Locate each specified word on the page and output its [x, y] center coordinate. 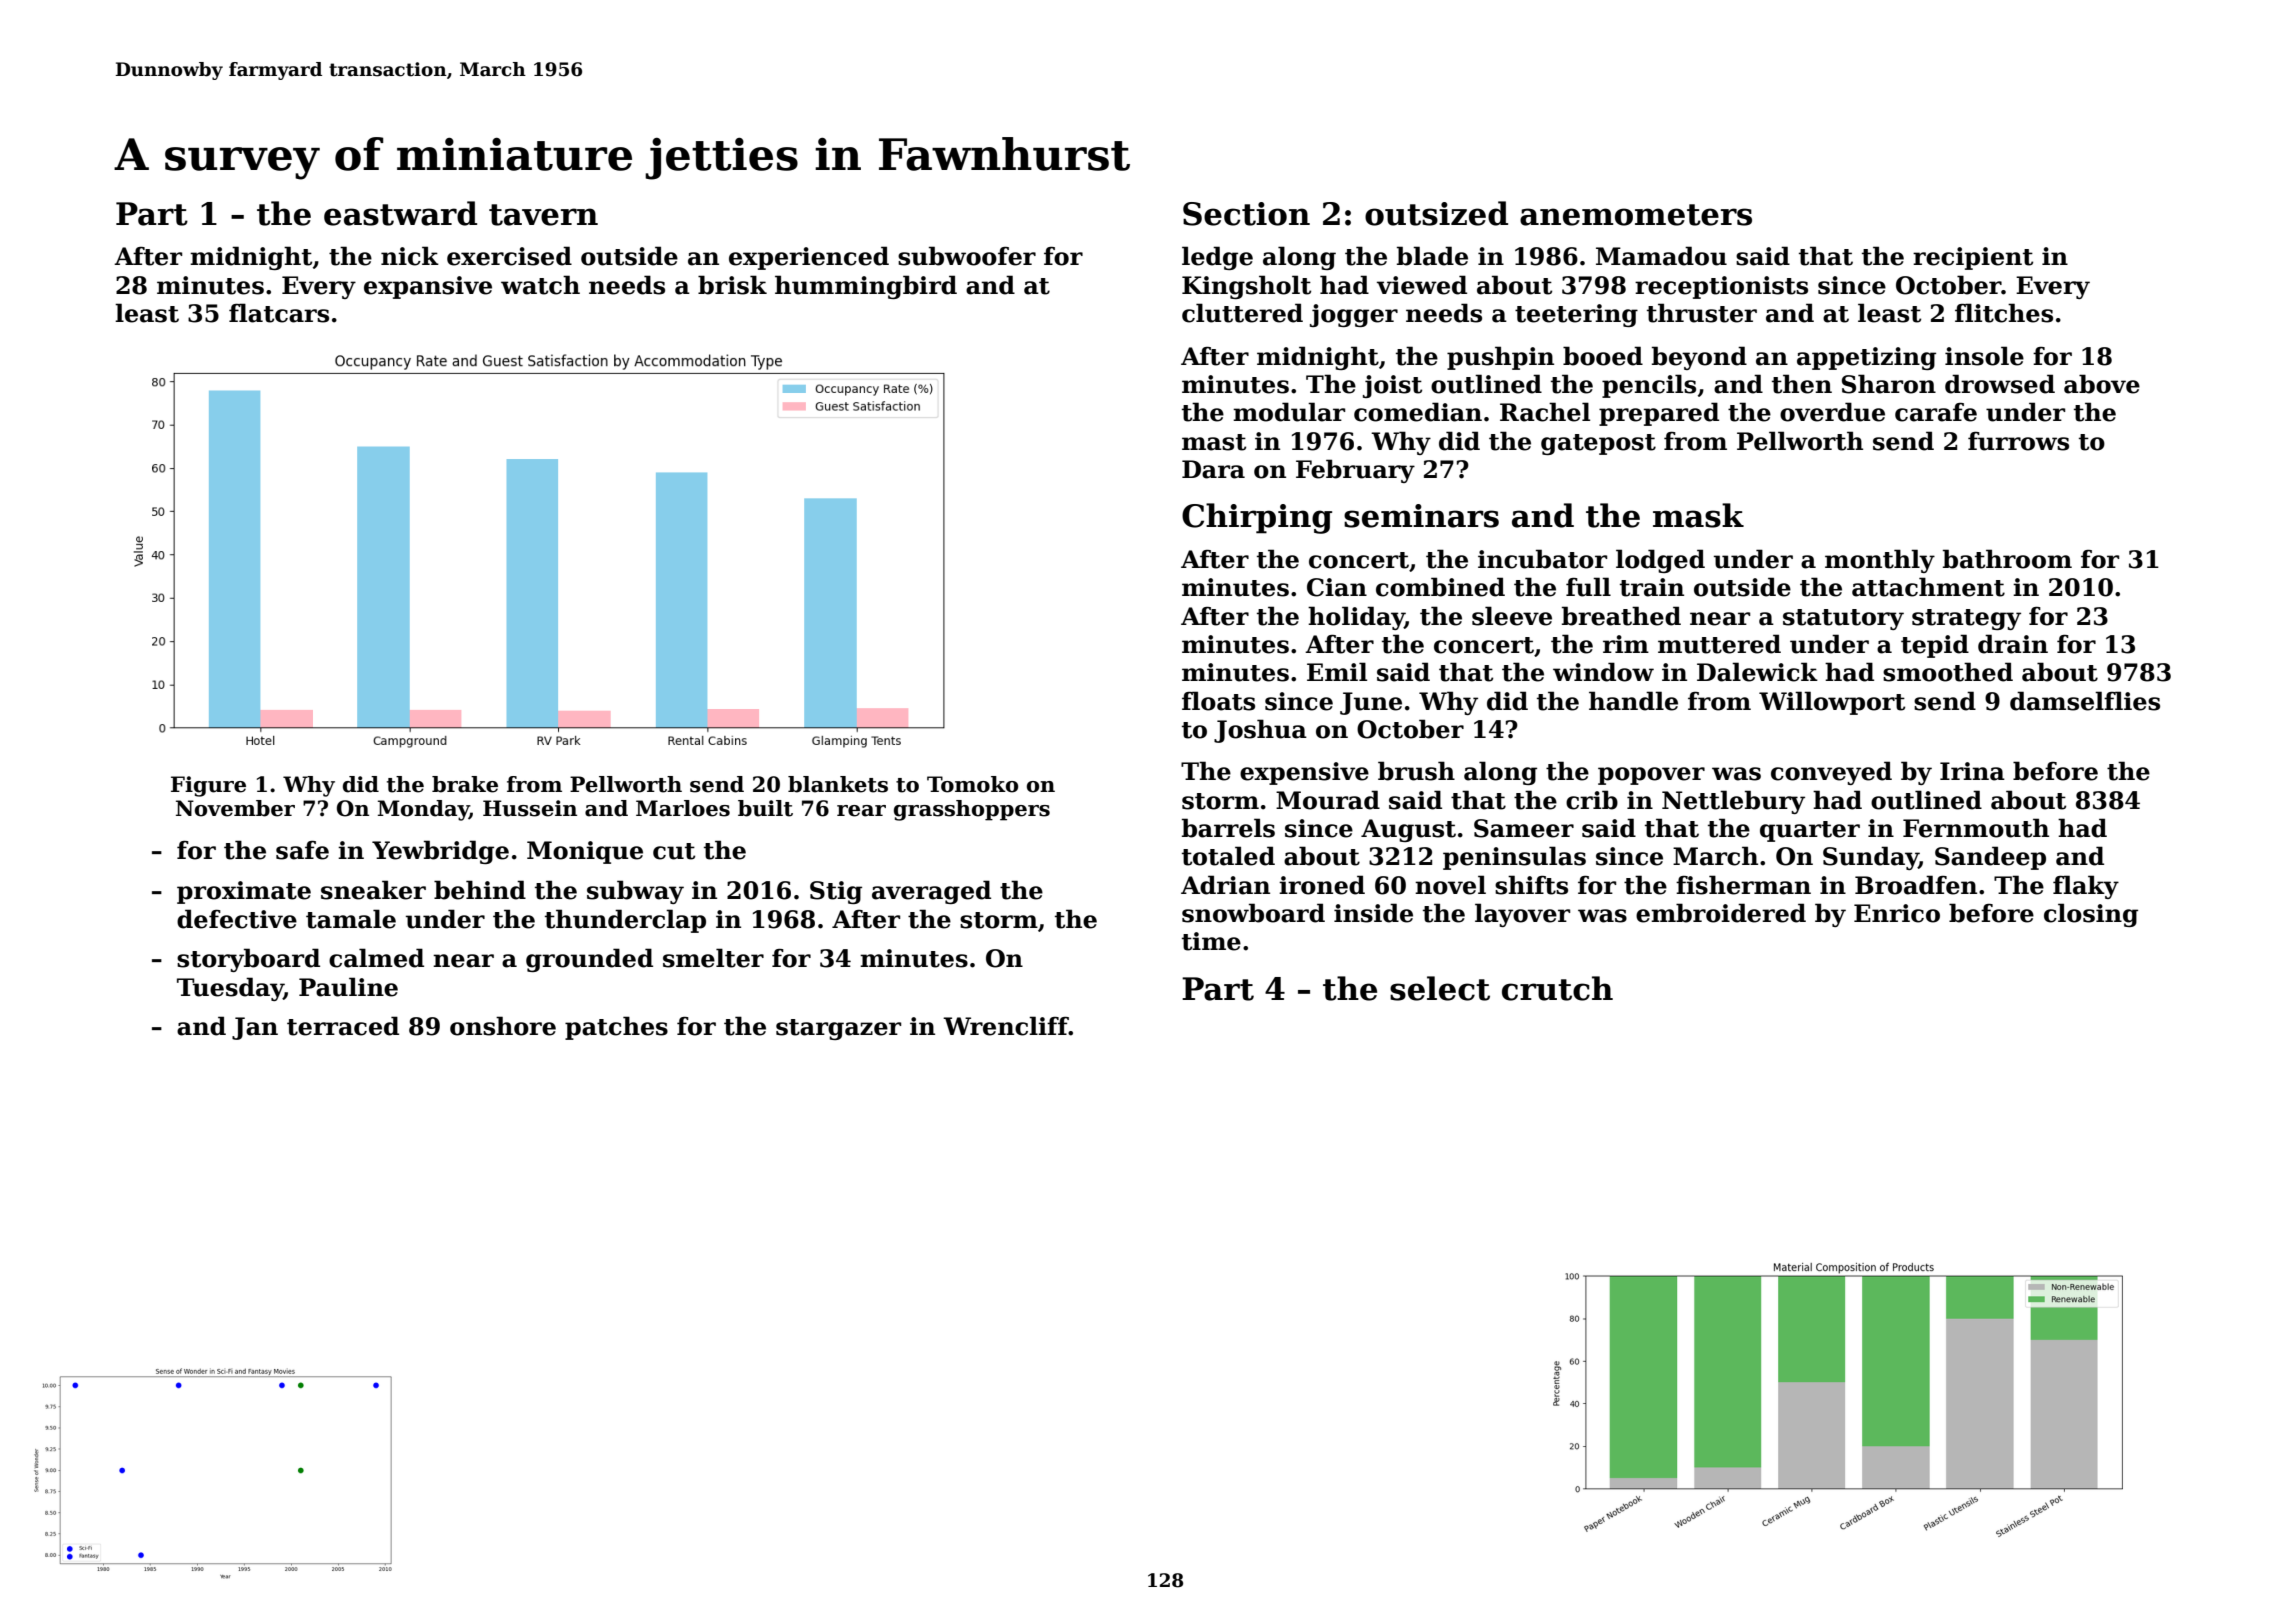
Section [1246, 214]
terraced [343, 1026]
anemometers [1636, 215]
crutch [1557, 988]
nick [410, 256]
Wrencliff [1006, 1026]
